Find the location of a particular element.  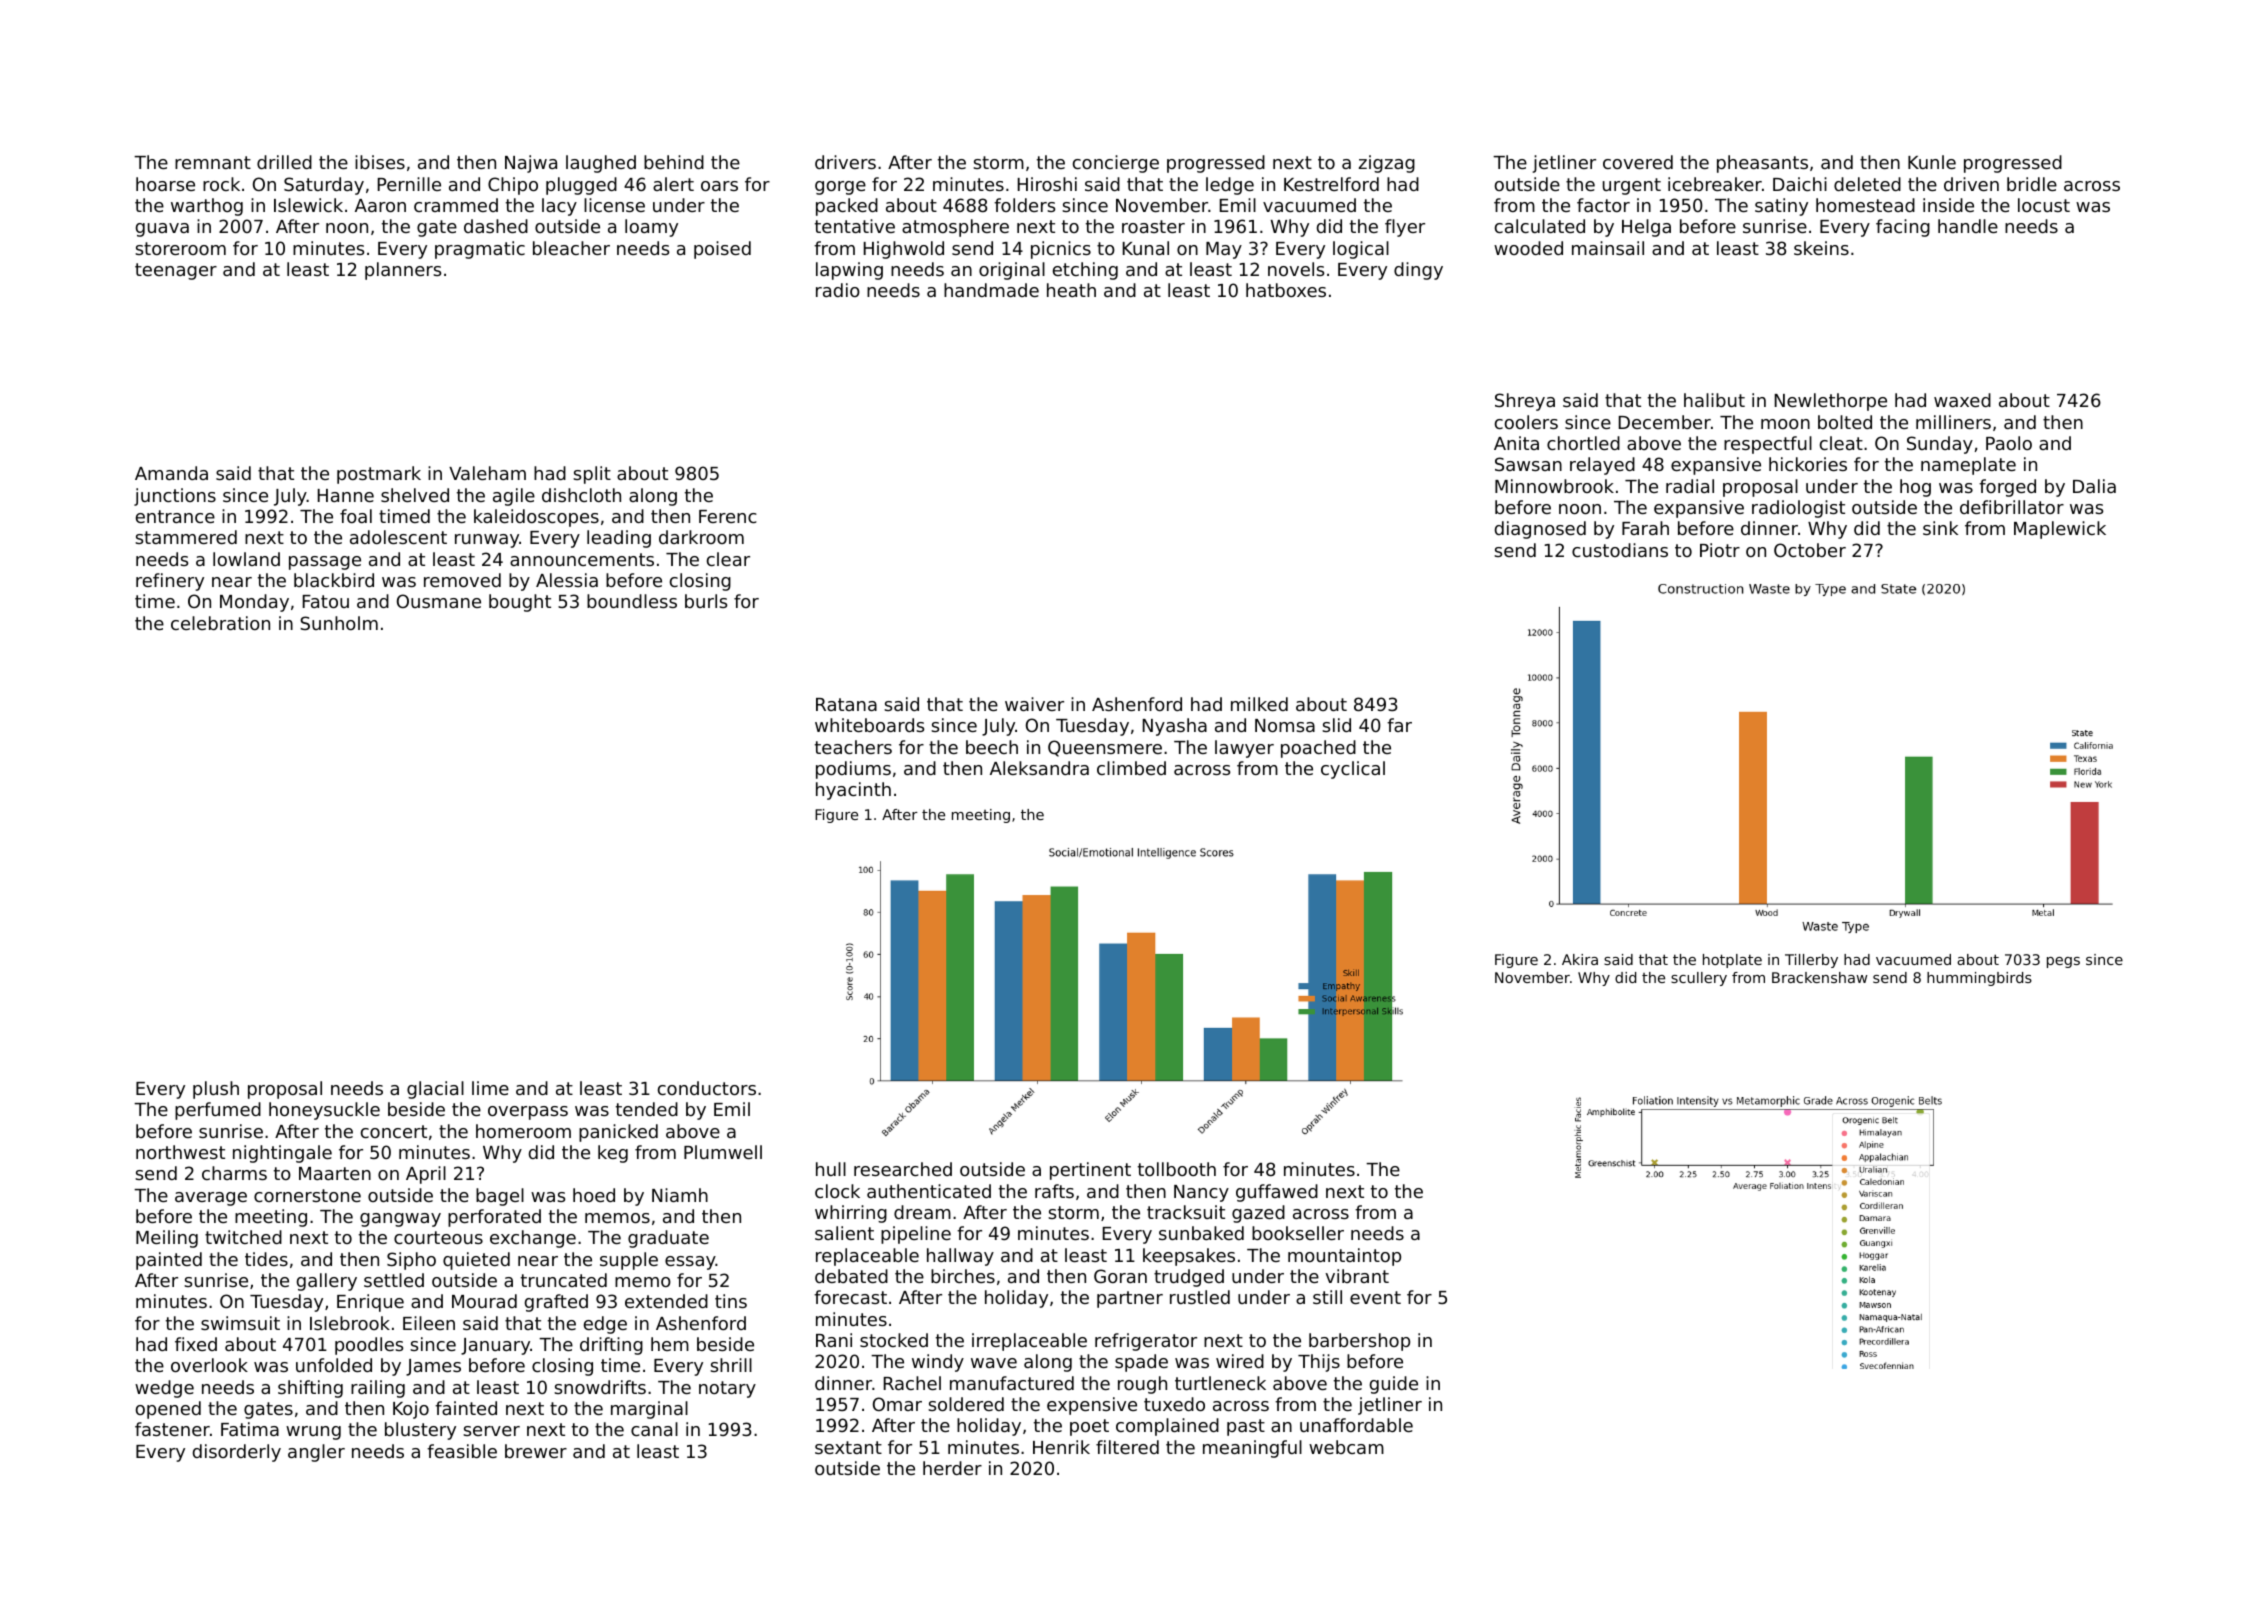

Kojo is located at coordinates (411, 1410).
